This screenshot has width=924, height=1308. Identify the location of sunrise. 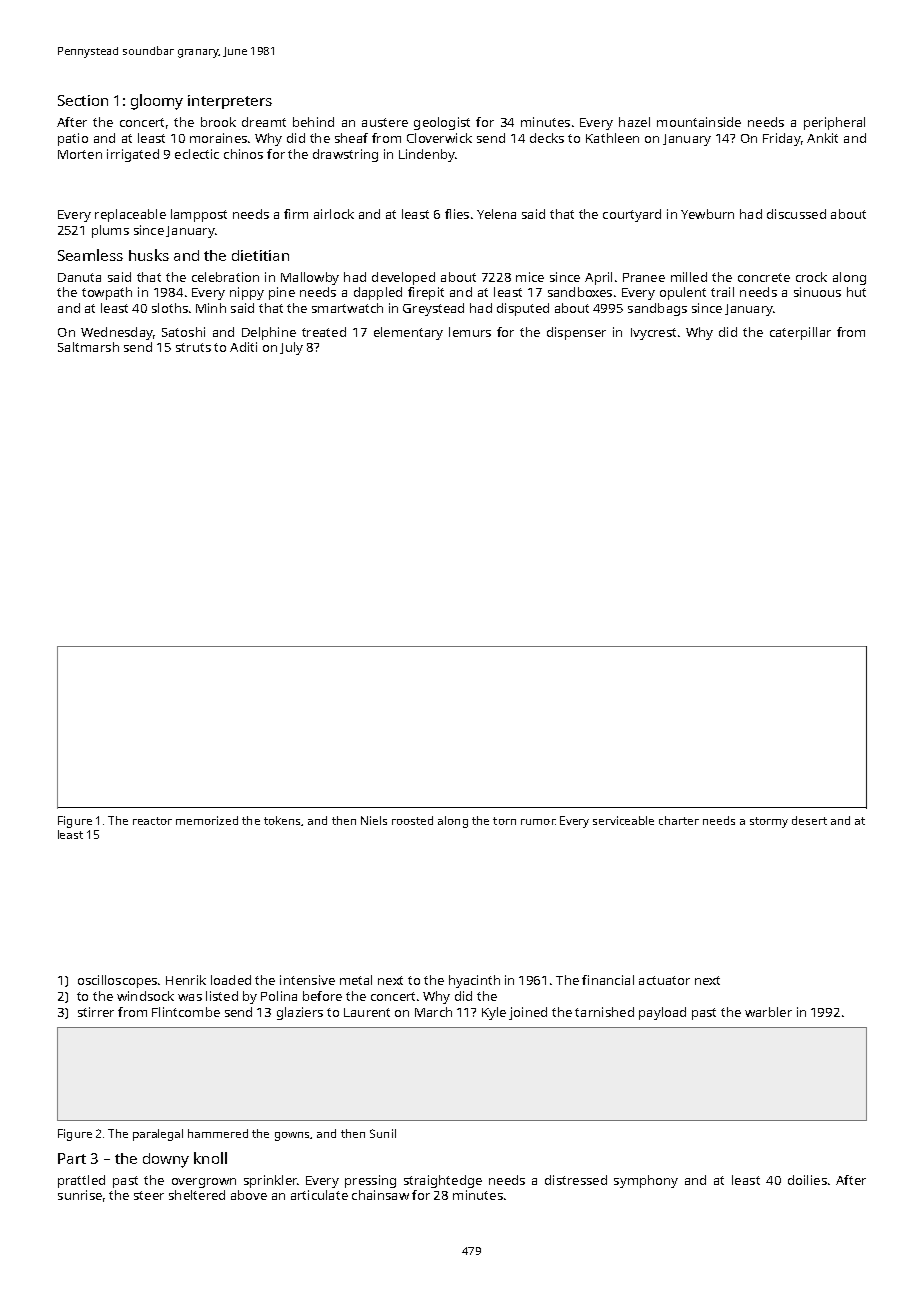
(80, 1195).
